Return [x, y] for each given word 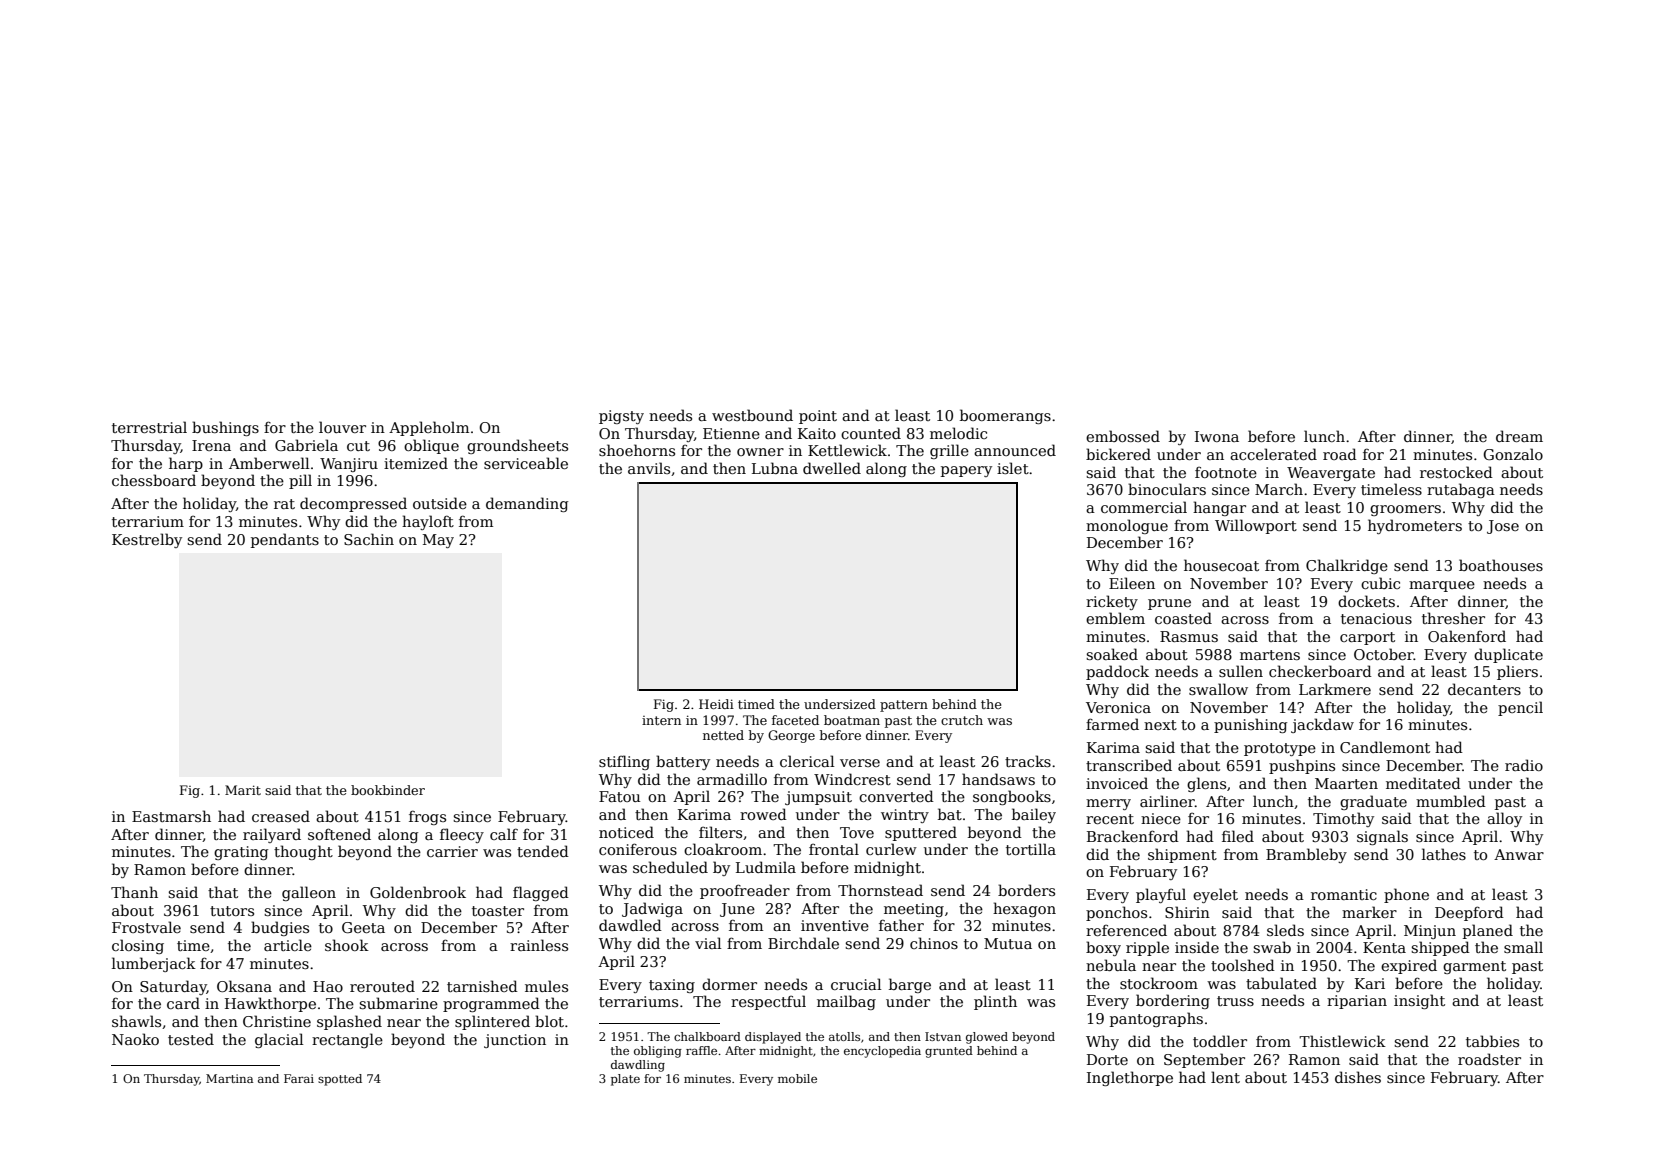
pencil [1520, 708]
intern [661, 720]
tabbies [1492, 1041]
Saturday [173, 987]
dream [1519, 436]
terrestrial [149, 427]
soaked [1112, 654]
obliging [658, 1052]
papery [966, 471]
